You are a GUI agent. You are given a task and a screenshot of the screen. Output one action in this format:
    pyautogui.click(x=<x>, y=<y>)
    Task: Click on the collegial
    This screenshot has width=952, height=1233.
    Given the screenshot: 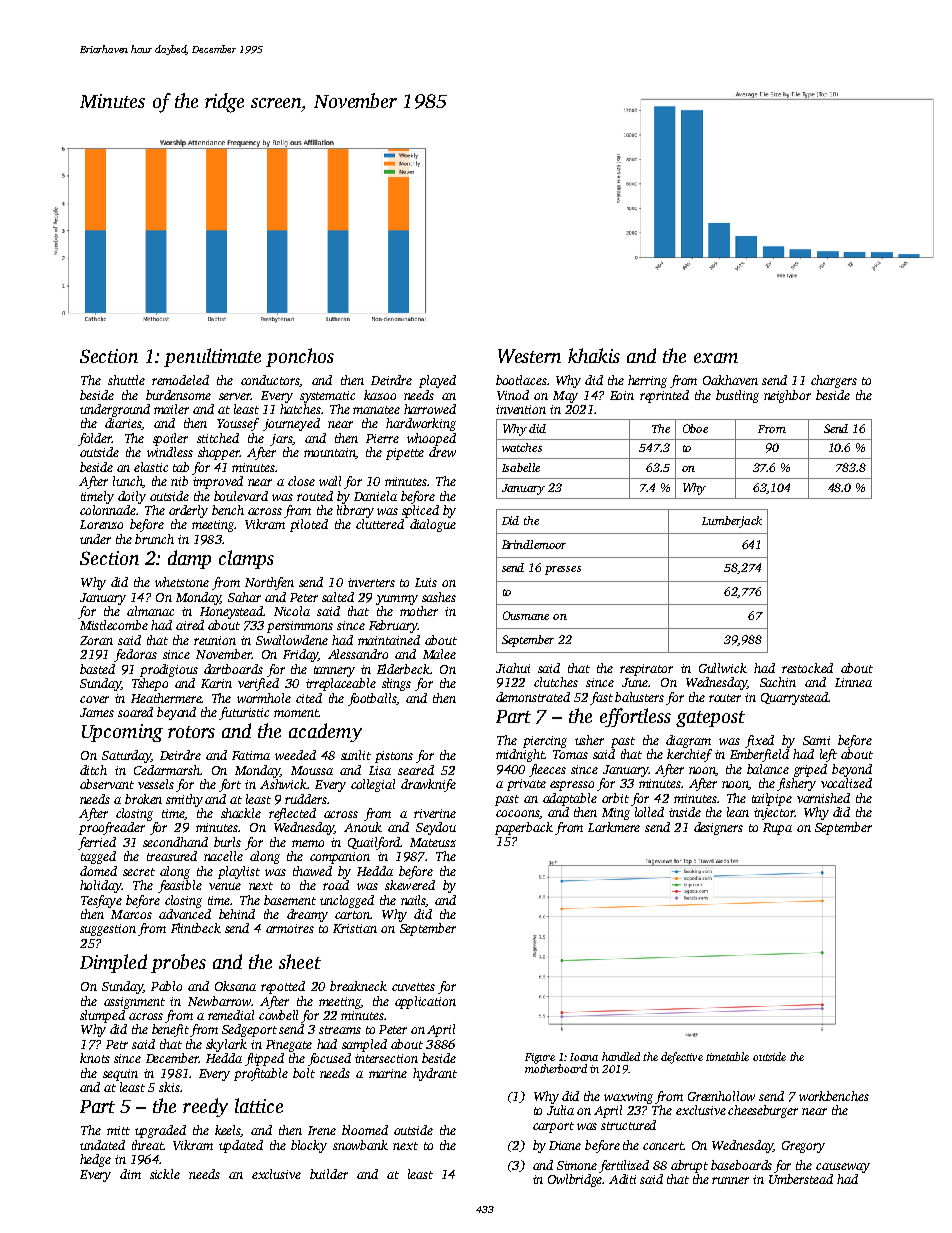 What is the action you would take?
    pyautogui.click(x=373, y=785)
